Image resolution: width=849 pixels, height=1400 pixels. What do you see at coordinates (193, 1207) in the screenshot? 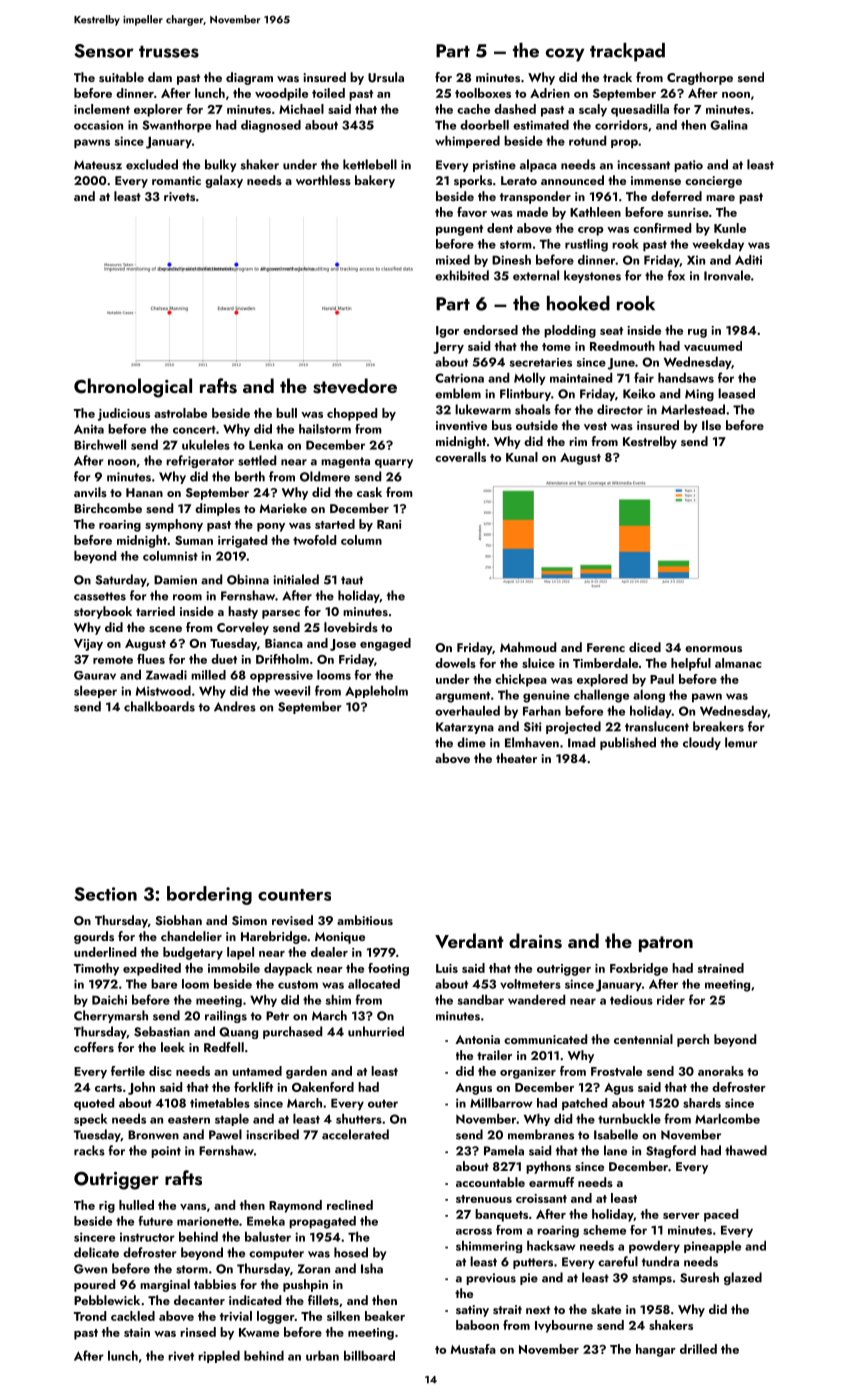
I see `vans` at bounding box center [193, 1207].
